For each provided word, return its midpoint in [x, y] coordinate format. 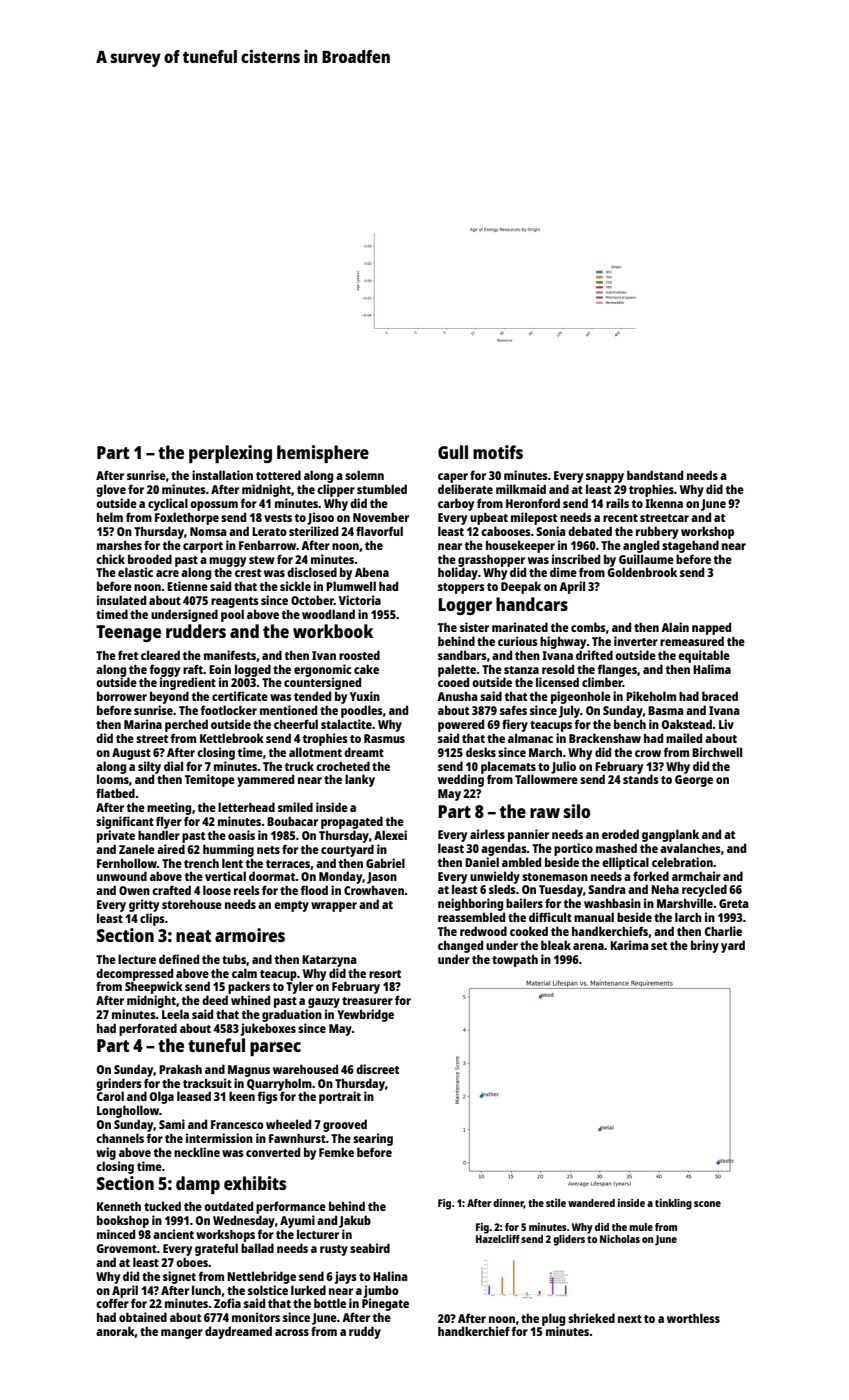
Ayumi [297, 1221]
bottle [330, 1303]
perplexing [230, 454]
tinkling [673, 1204]
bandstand [655, 475]
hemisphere [323, 454]
